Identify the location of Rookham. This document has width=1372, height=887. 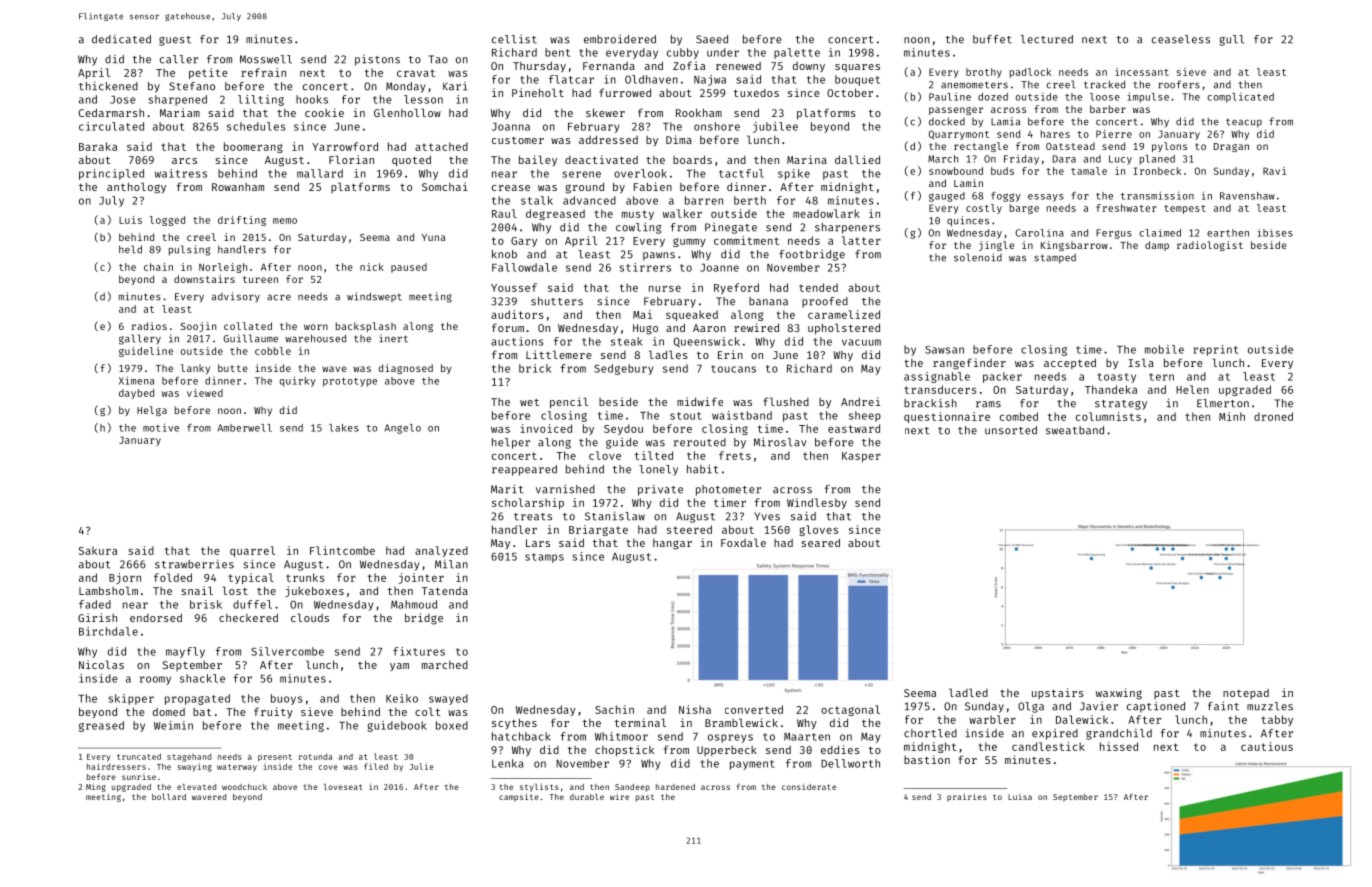
(699, 112).
